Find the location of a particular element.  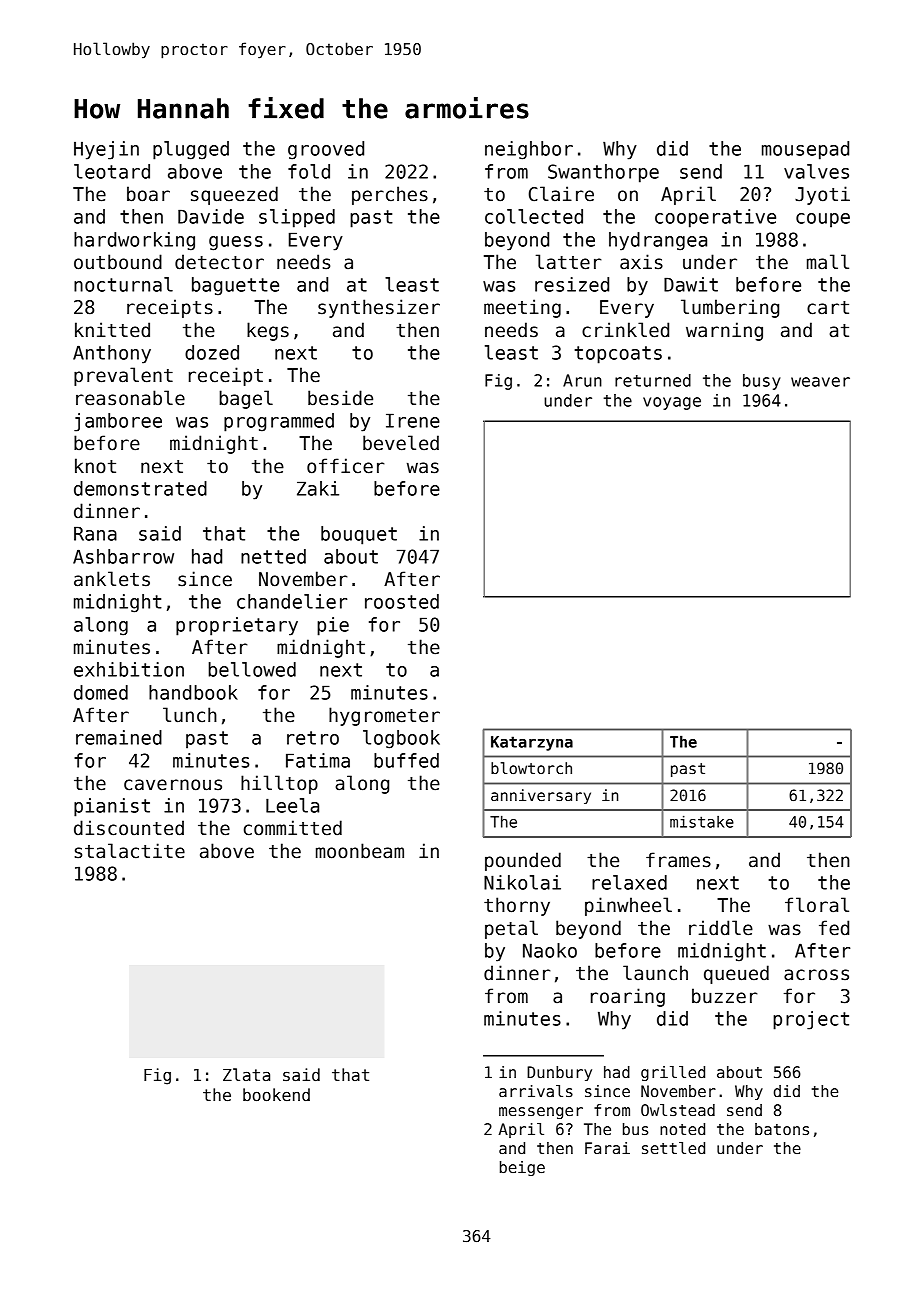

proprietary is located at coordinates (237, 626).
